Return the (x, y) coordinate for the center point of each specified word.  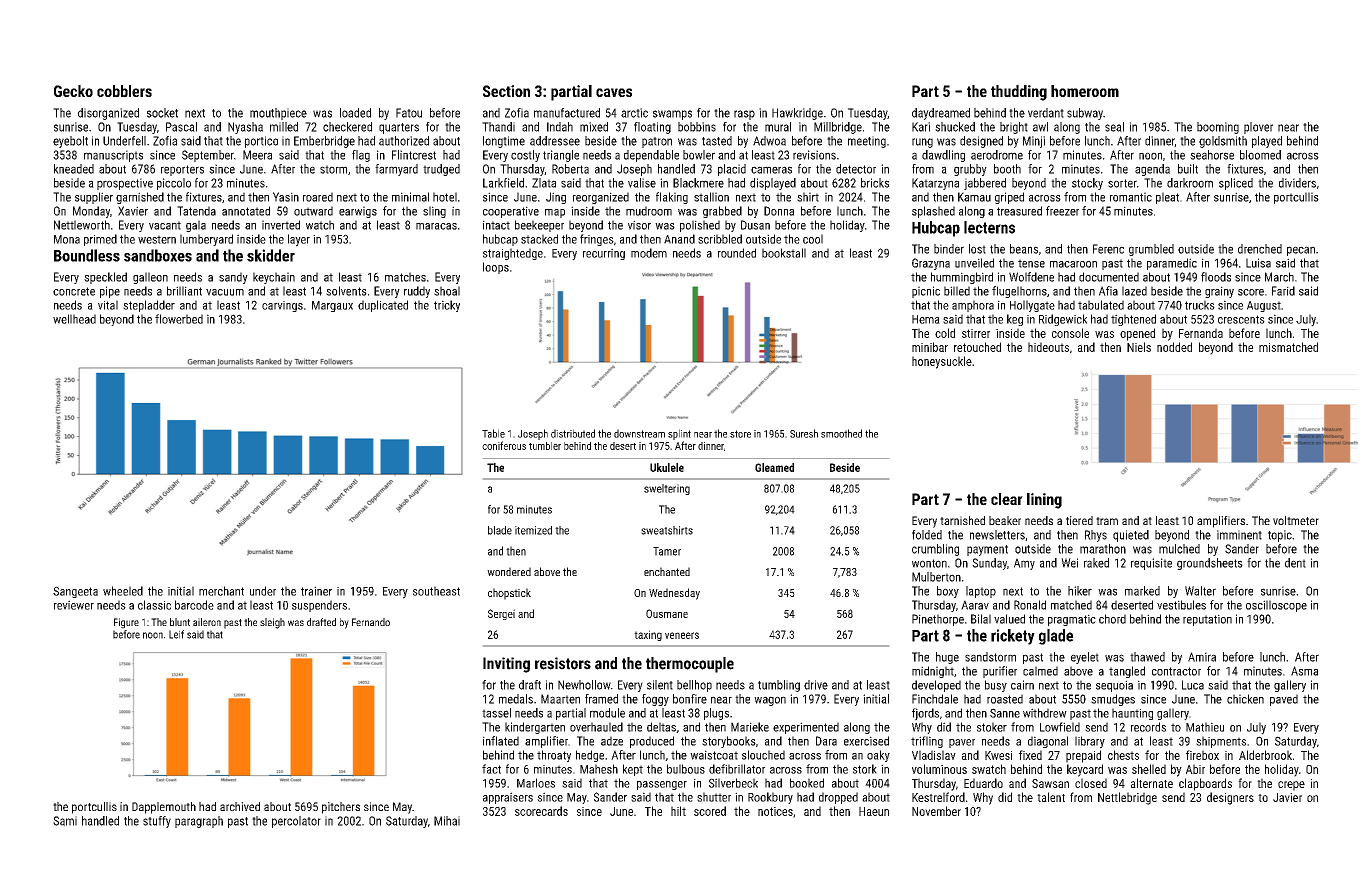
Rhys (1096, 536)
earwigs (358, 212)
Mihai (447, 821)
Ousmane (667, 613)
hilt (678, 811)
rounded (737, 253)
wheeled (123, 591)
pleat (1167, 198)
